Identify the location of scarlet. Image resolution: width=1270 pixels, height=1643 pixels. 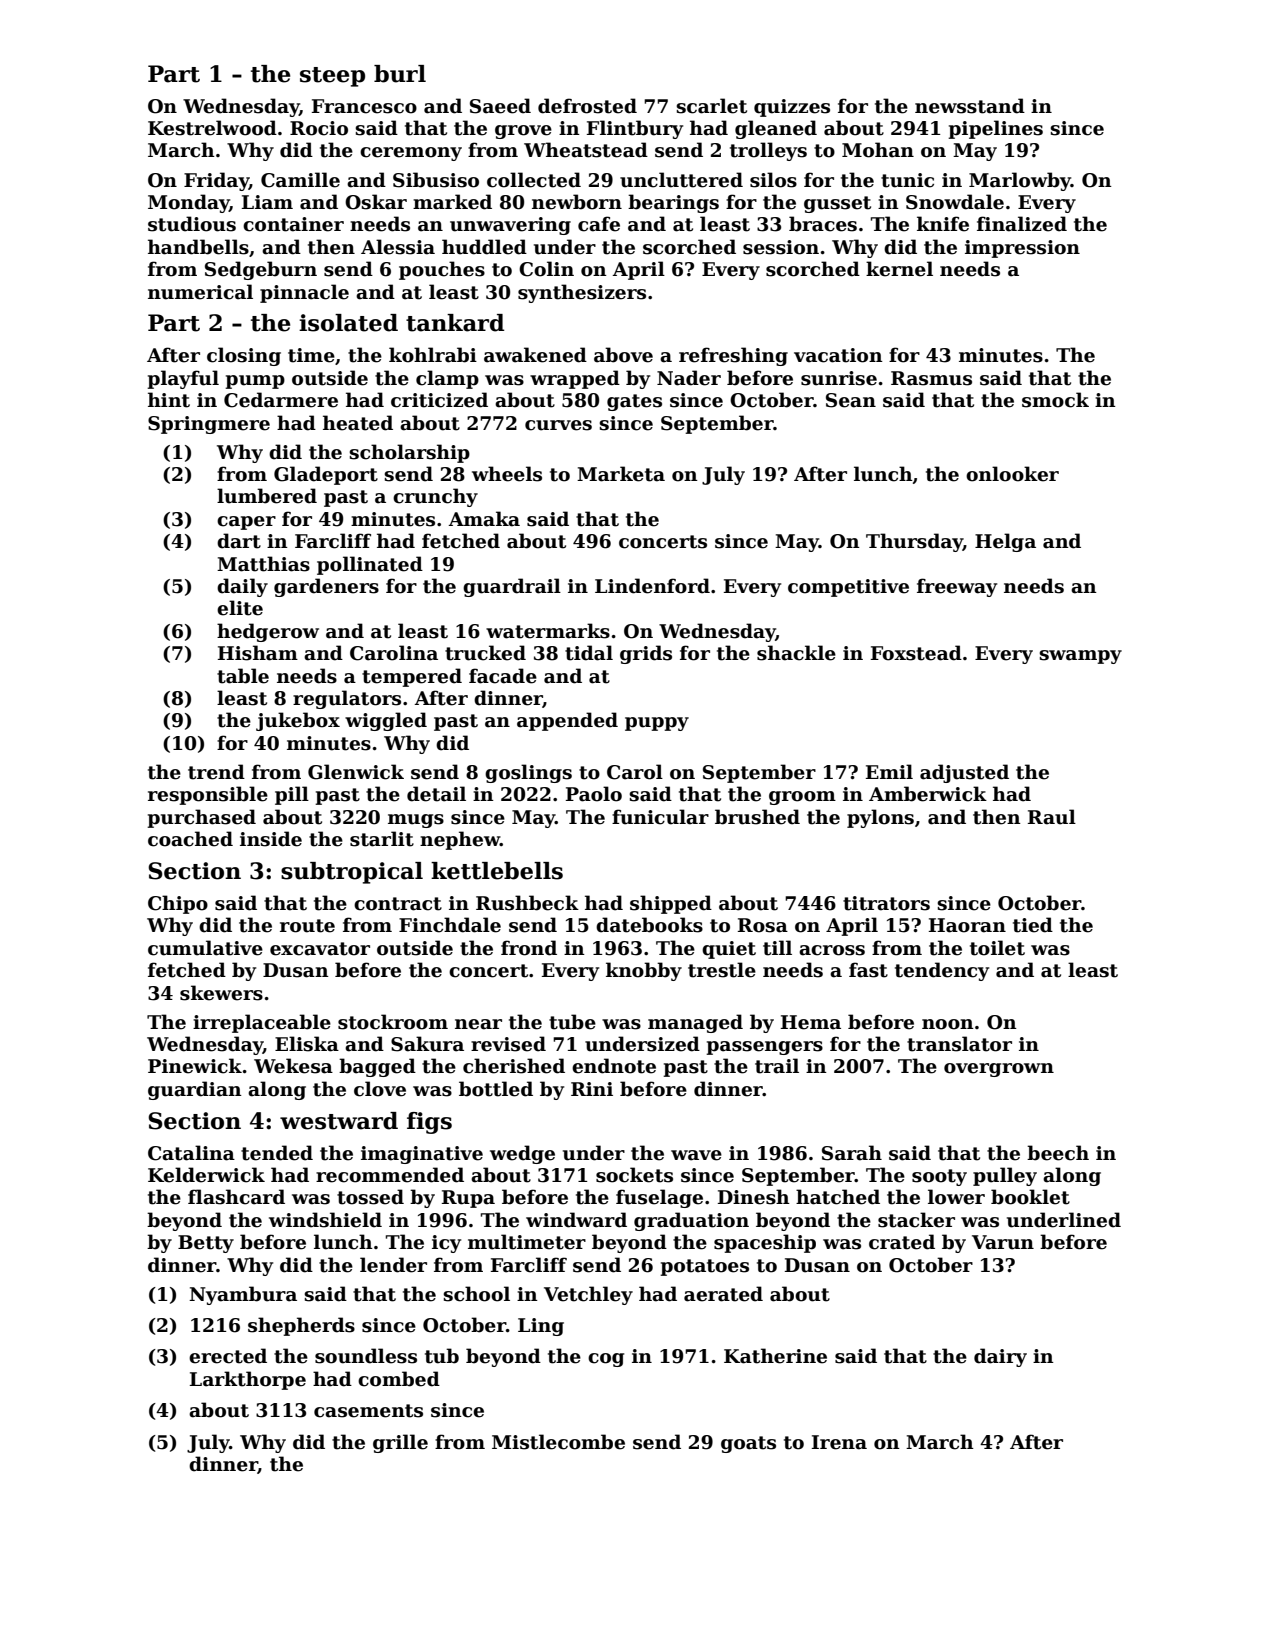
(711, 106).
